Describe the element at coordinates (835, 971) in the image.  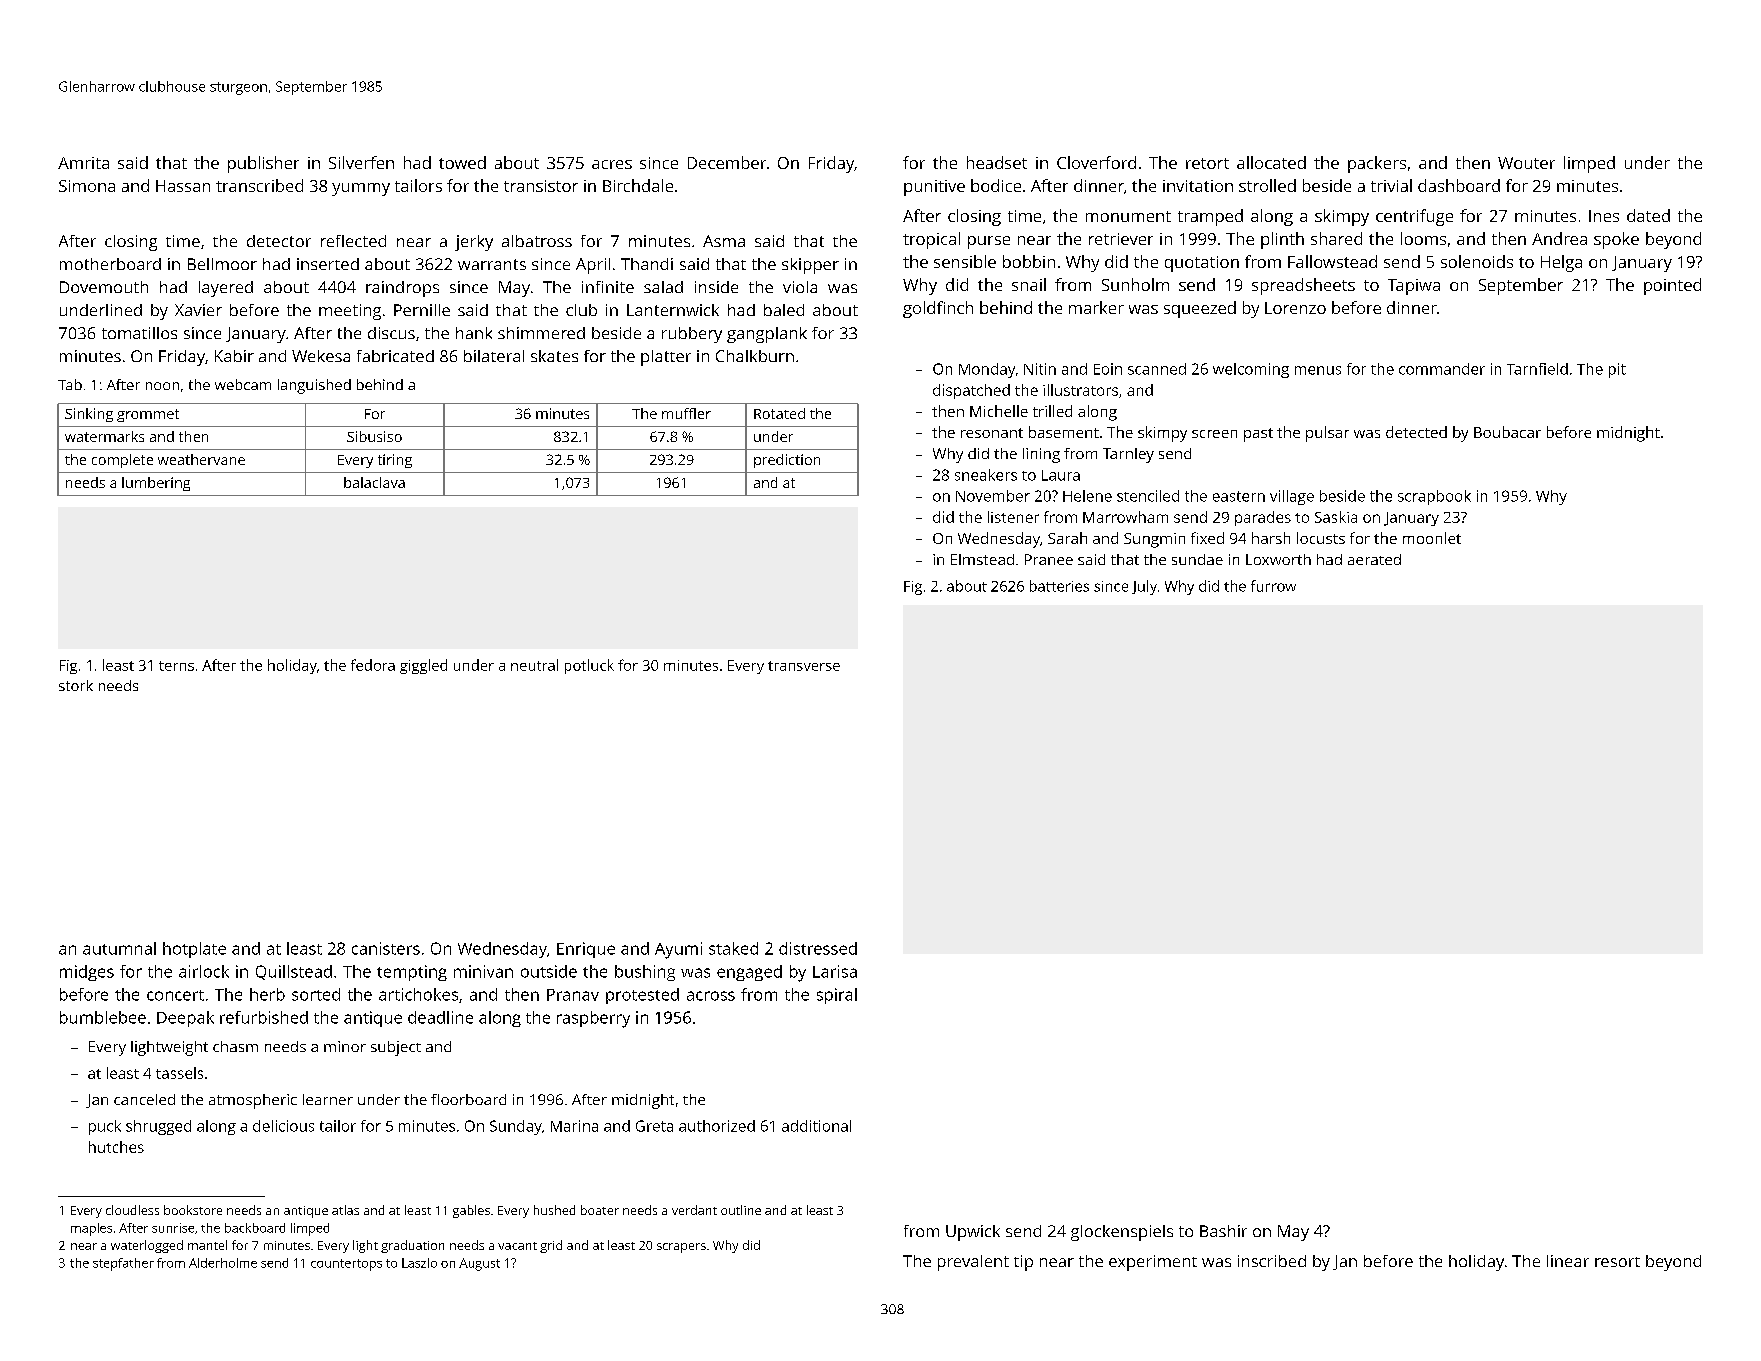
I see `Larisa` at that location.
